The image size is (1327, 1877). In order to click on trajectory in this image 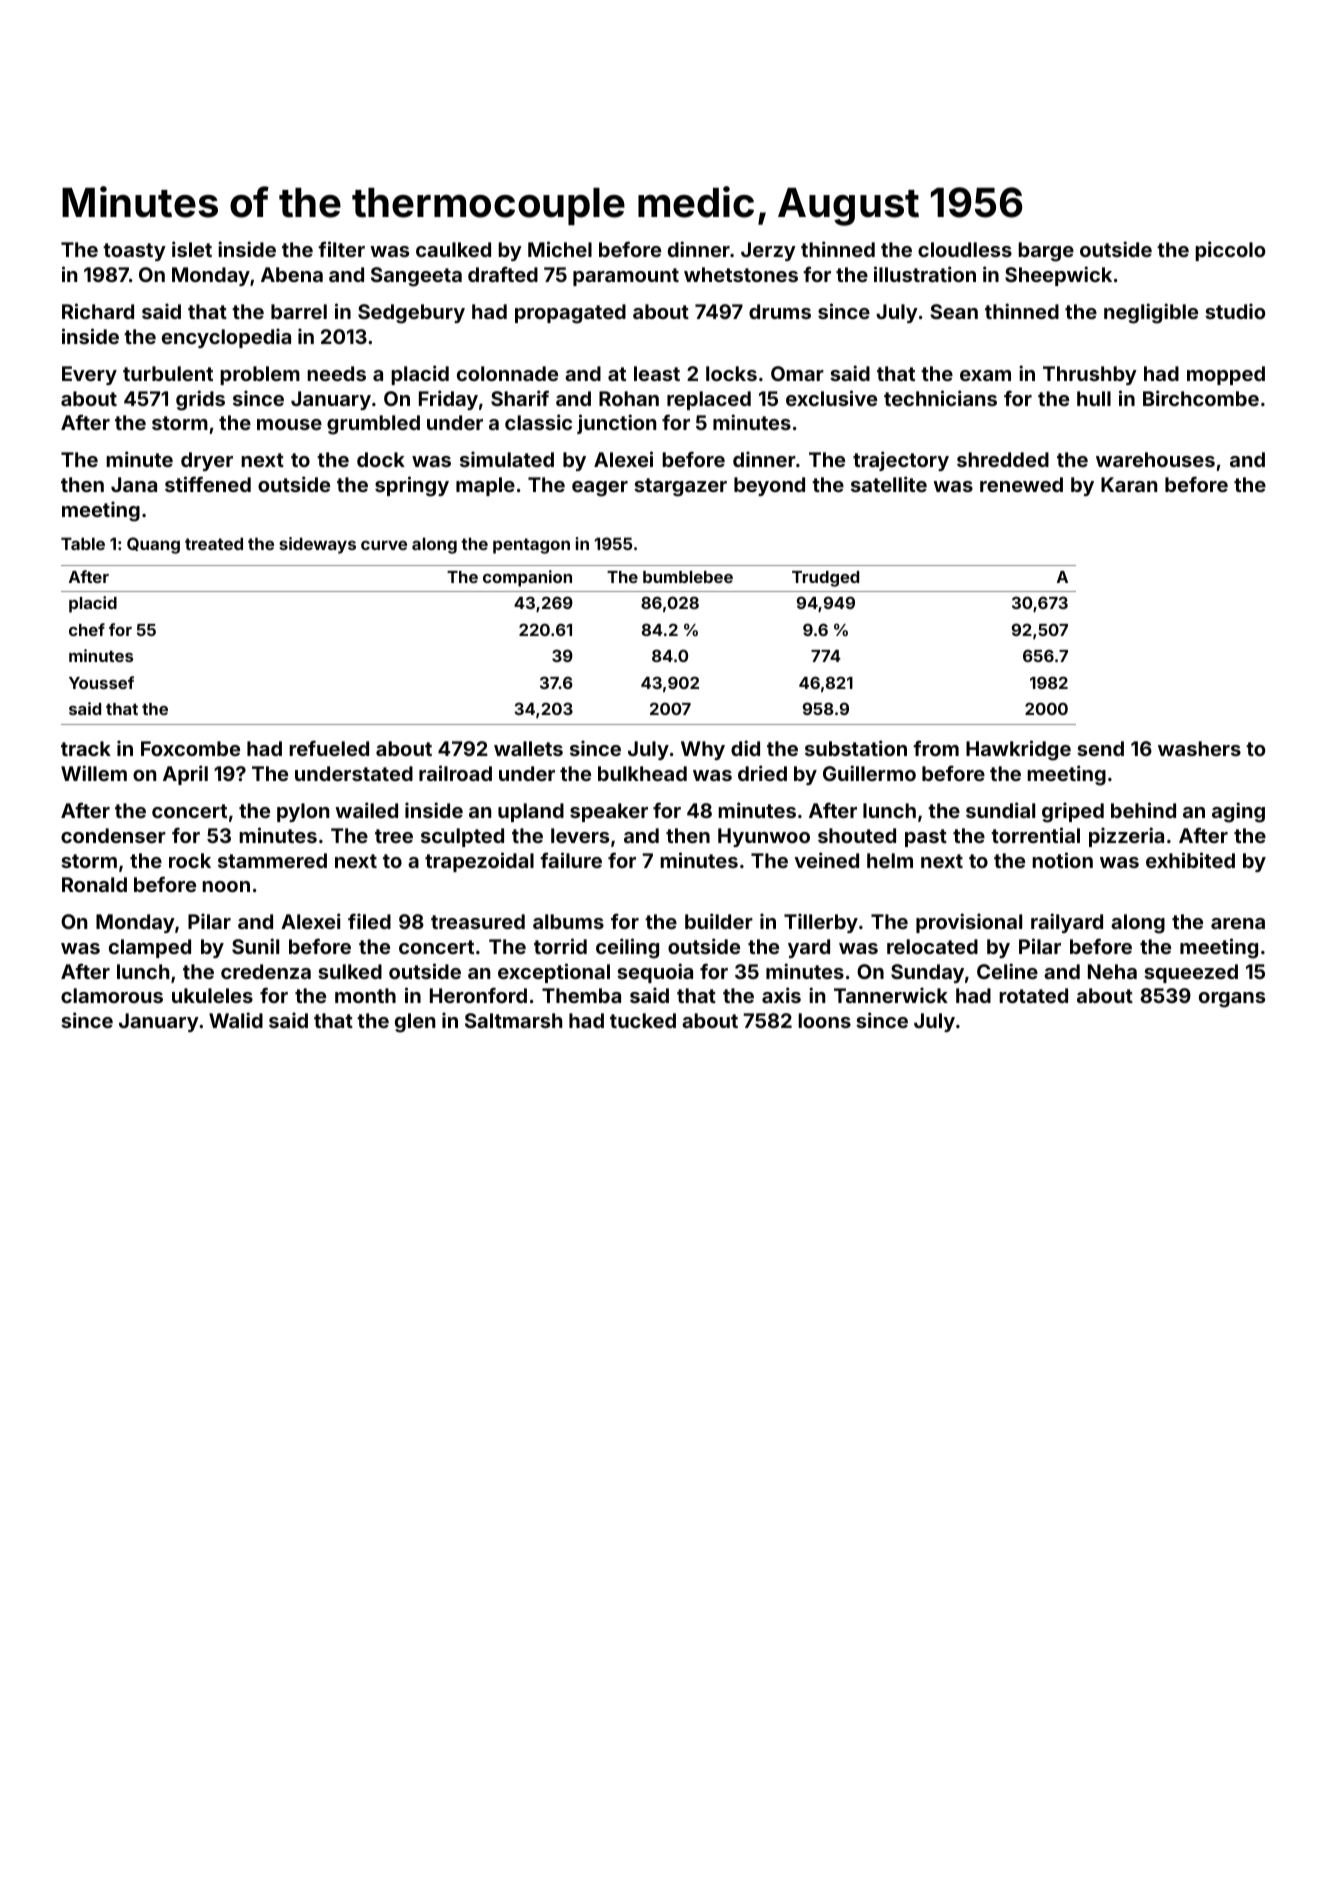, I will do `click(901, 461)`.
